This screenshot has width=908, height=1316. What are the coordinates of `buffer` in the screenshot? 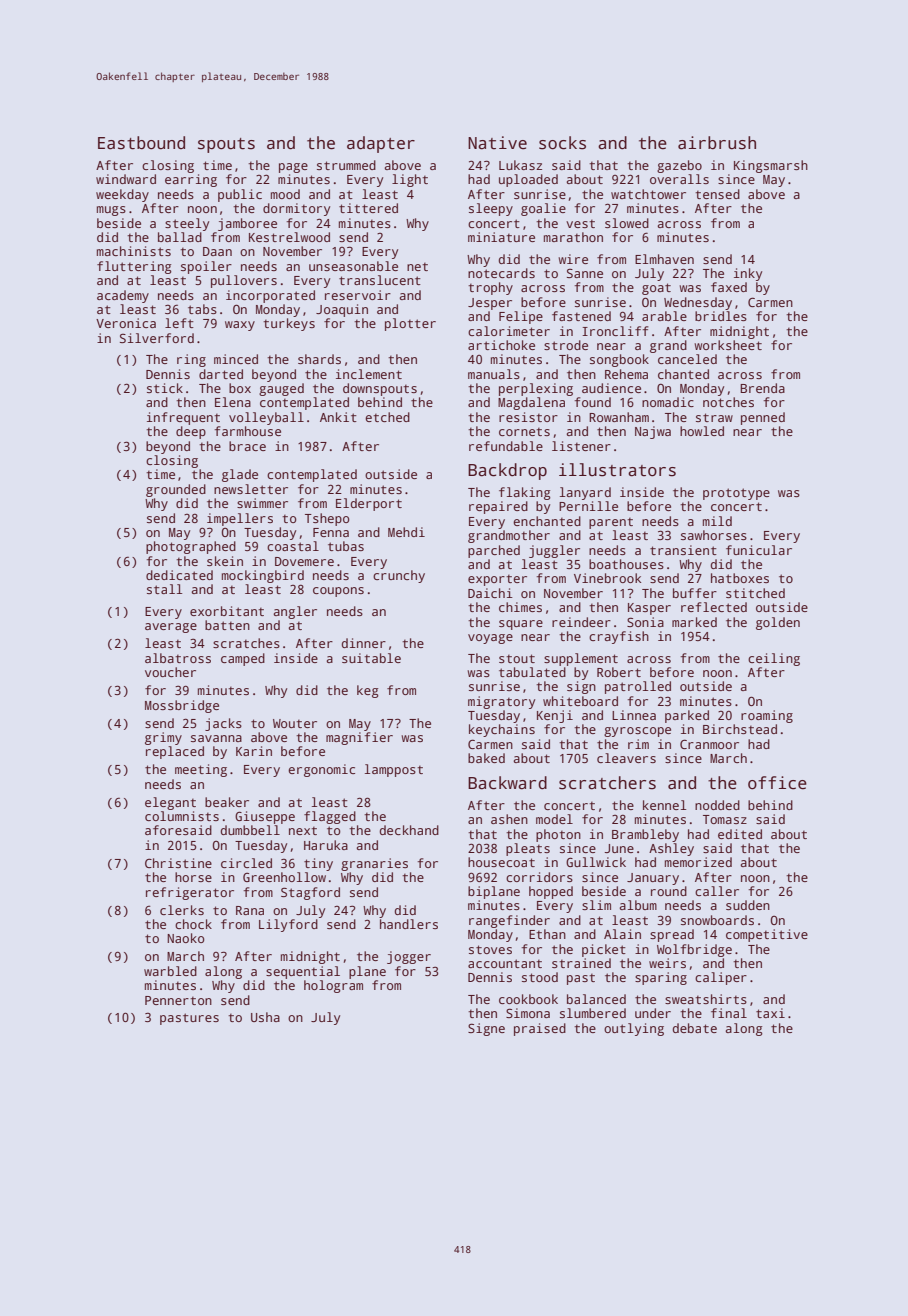 It's located at (695, 593).
